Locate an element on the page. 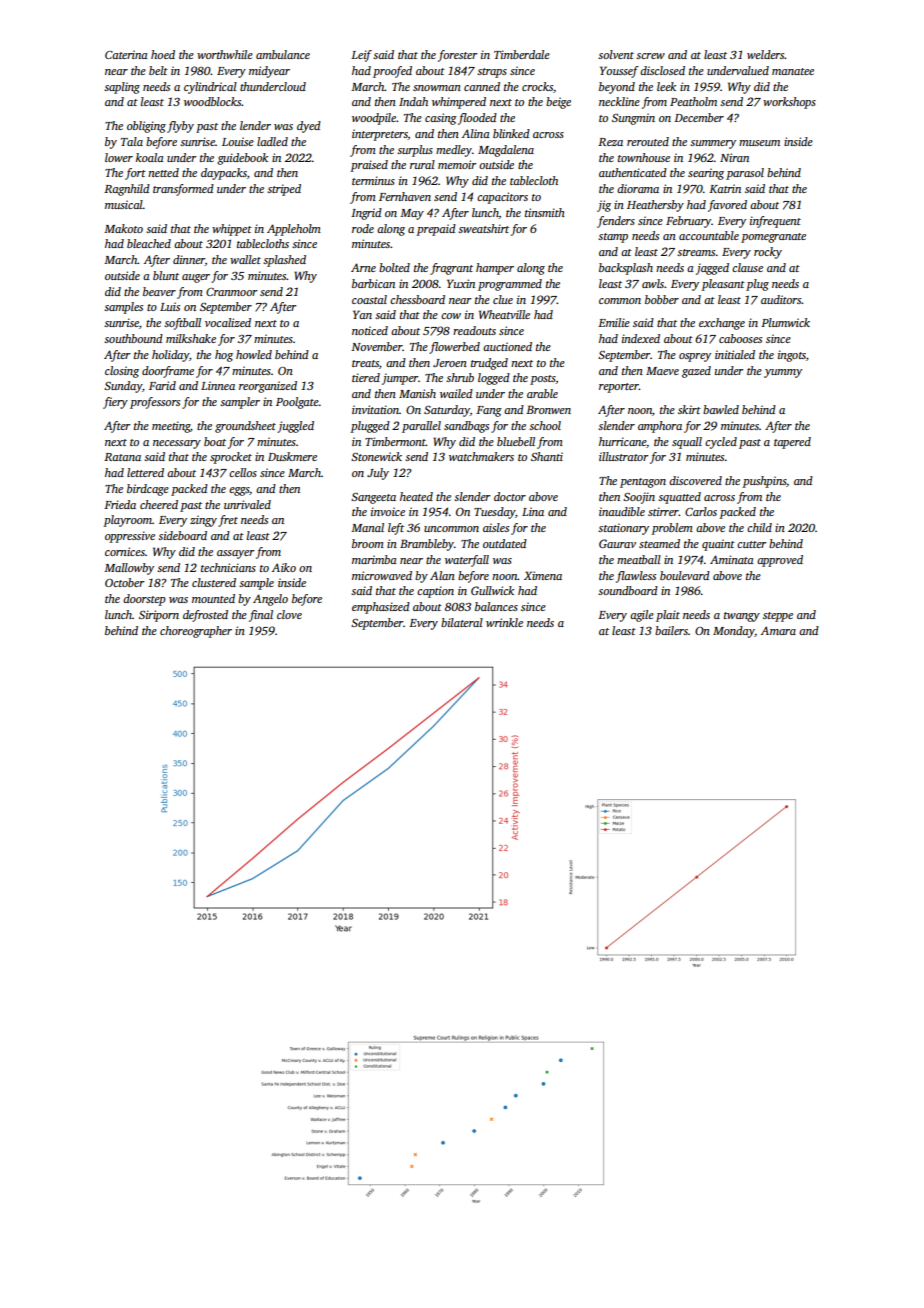 The image size is (924, 1308). koala is located at coordinates (150, 157).
